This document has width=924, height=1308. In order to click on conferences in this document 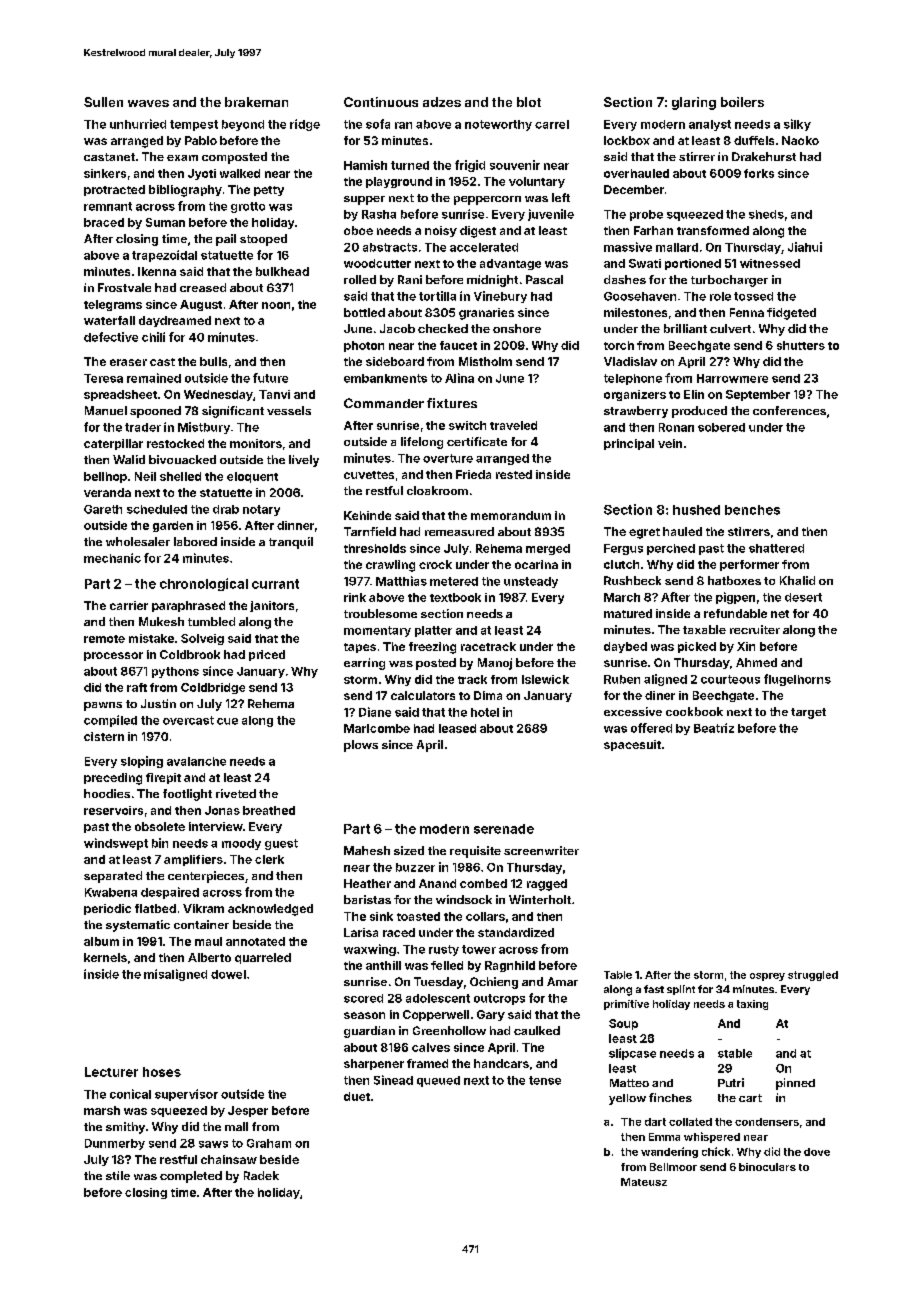, I will do `click(789, 410)`.
